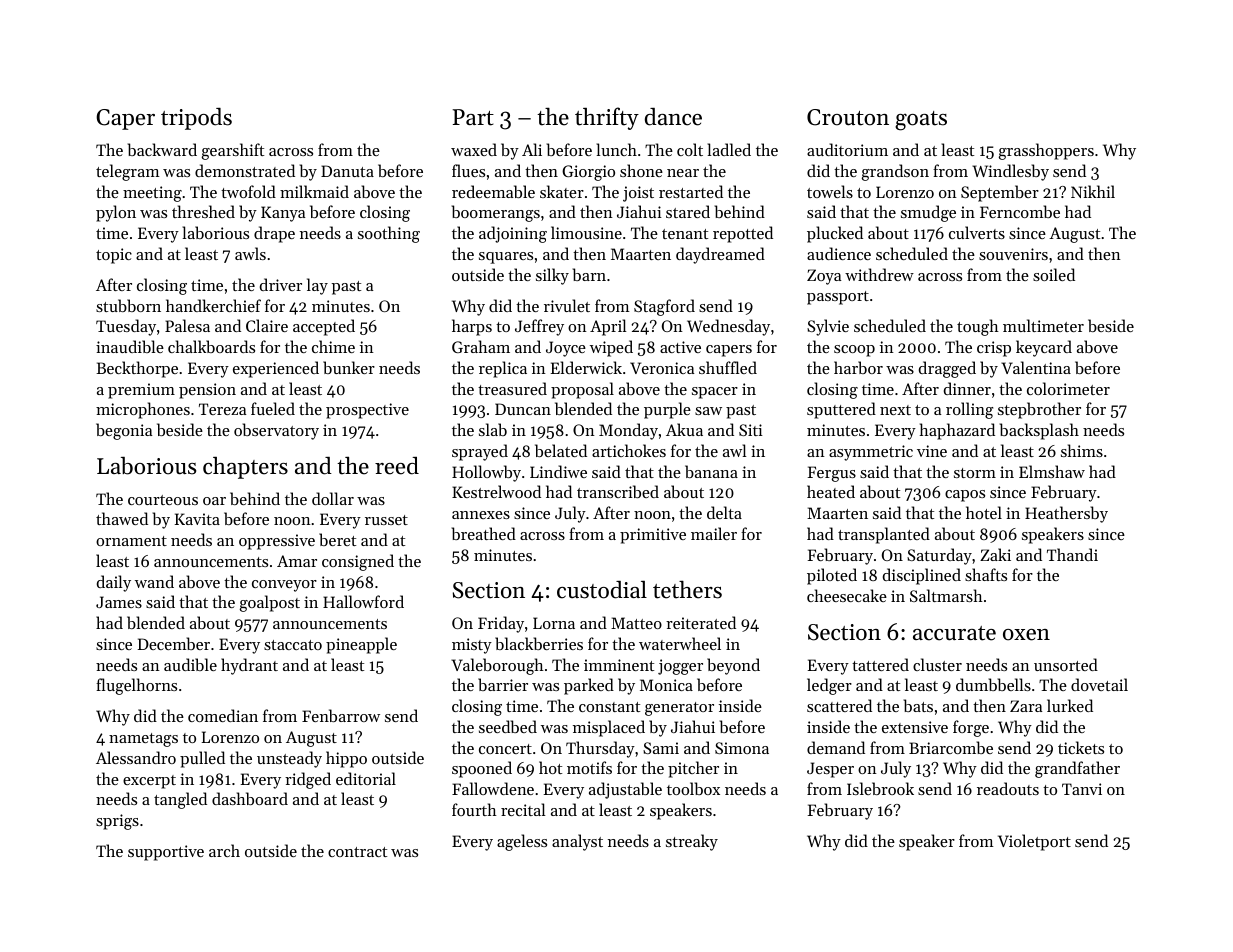  Describe the element at coordinates (503, 369) in the screenshot. I see `replica` at that location.
